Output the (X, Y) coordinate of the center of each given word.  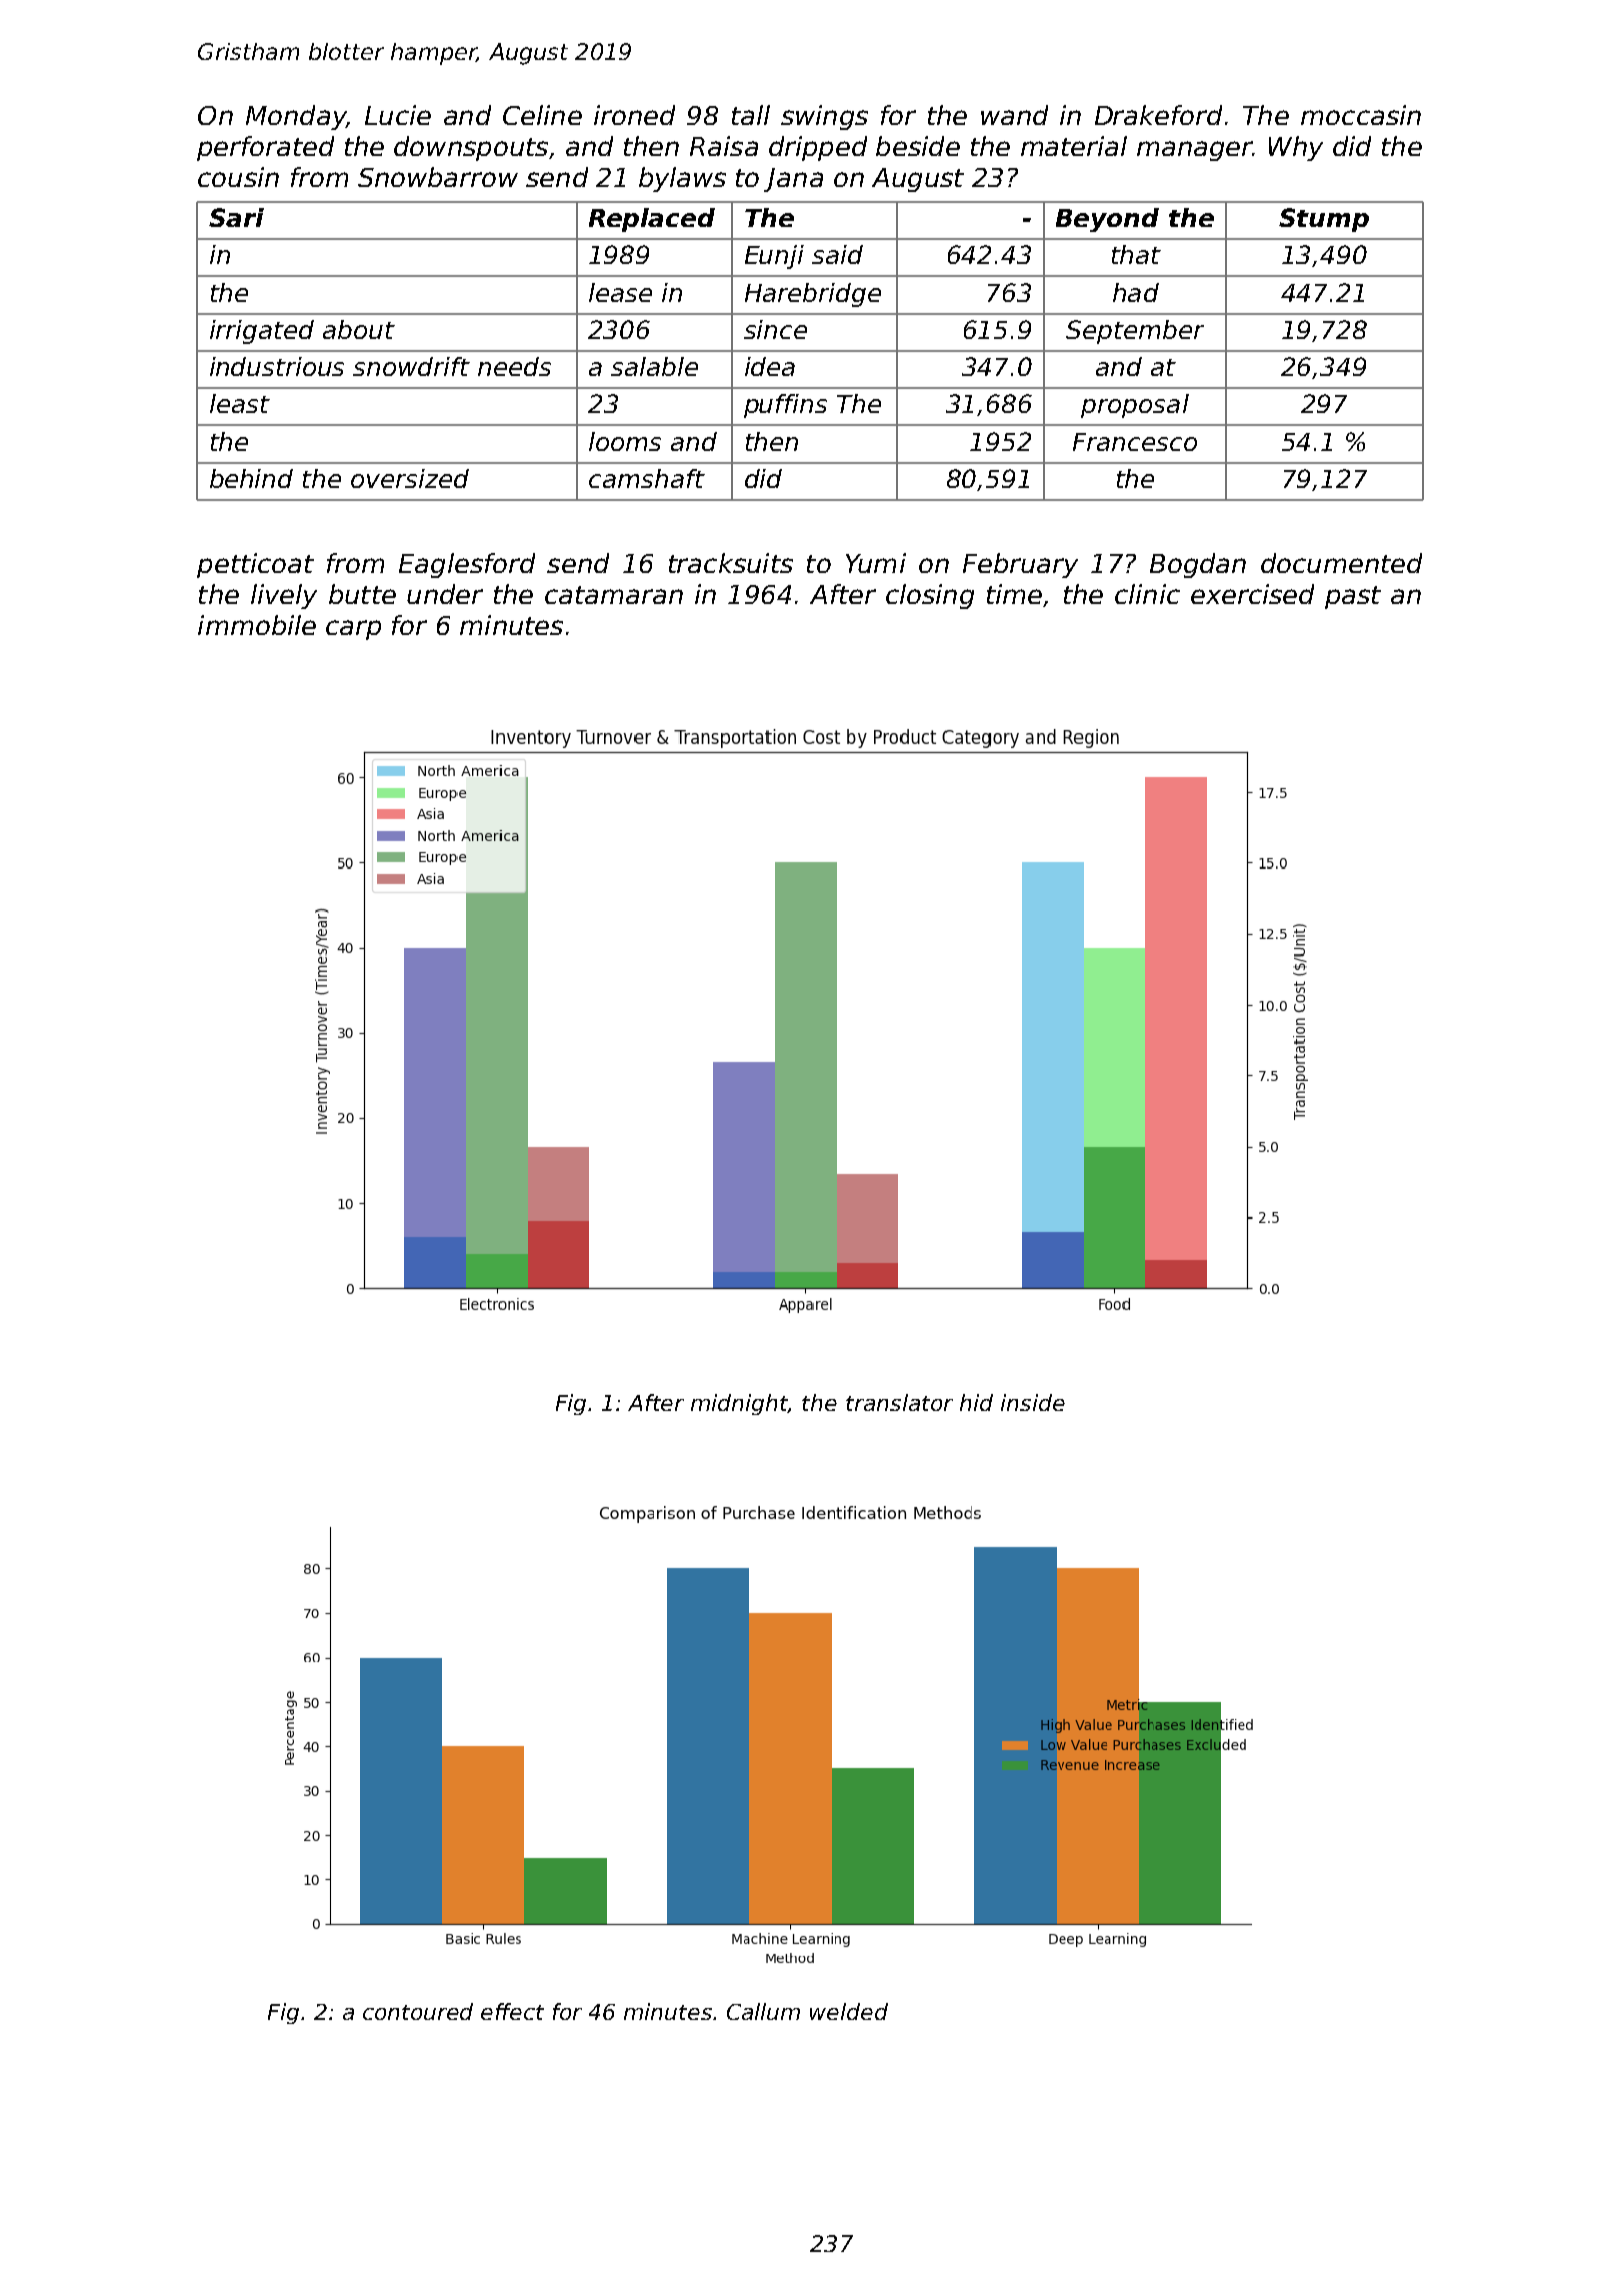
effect (512, 2011)
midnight (740, 1404)
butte (362, 594)
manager (1194, 151)
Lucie (398, 115)
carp (353, 630)
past (1353, 597)
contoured (418, 2011)
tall (751, 115)
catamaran (614, 595)
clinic (1147, 594)
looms (625, 441)
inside (1033, 1402)
